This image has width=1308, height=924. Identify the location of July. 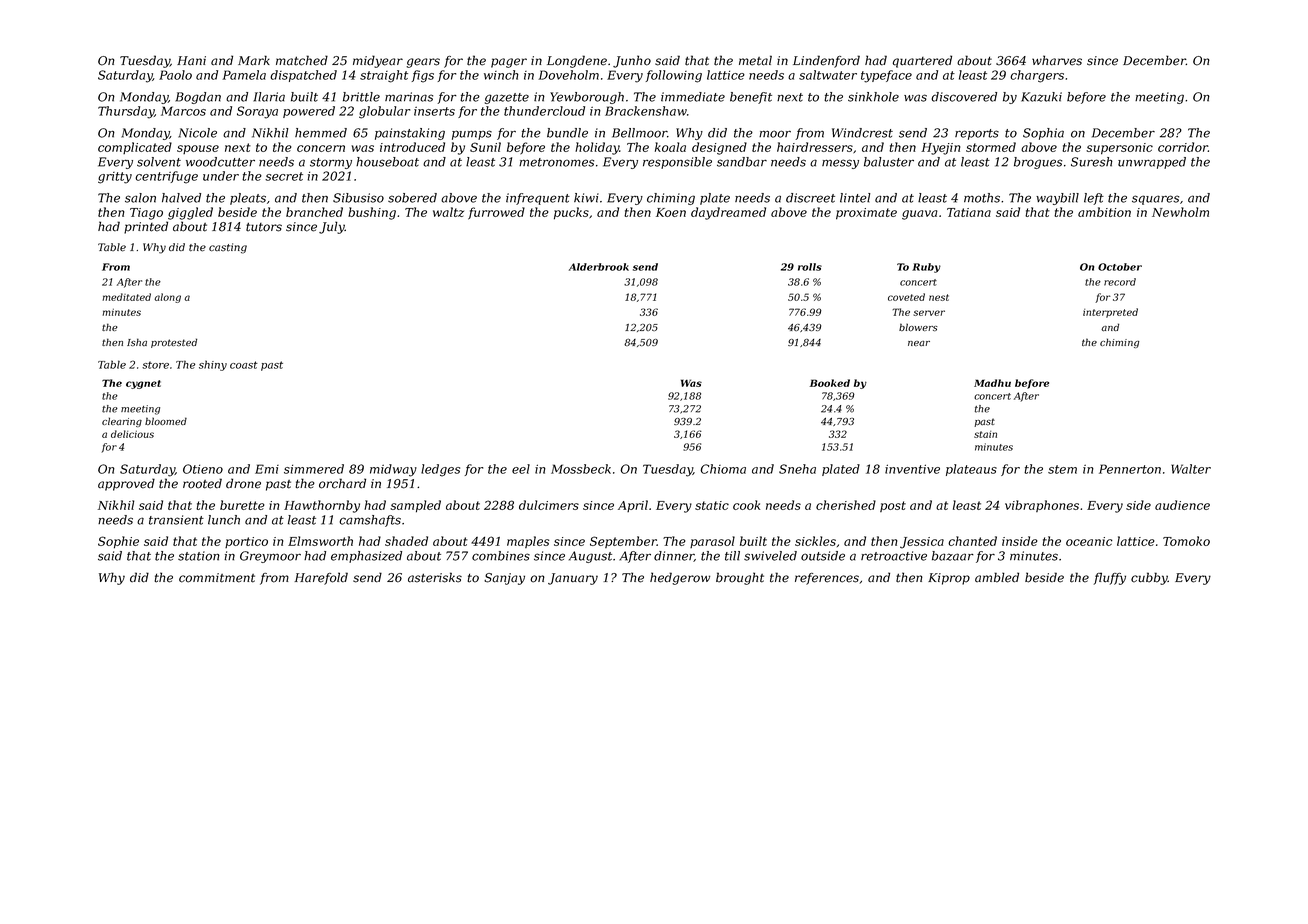
(332, 227).
